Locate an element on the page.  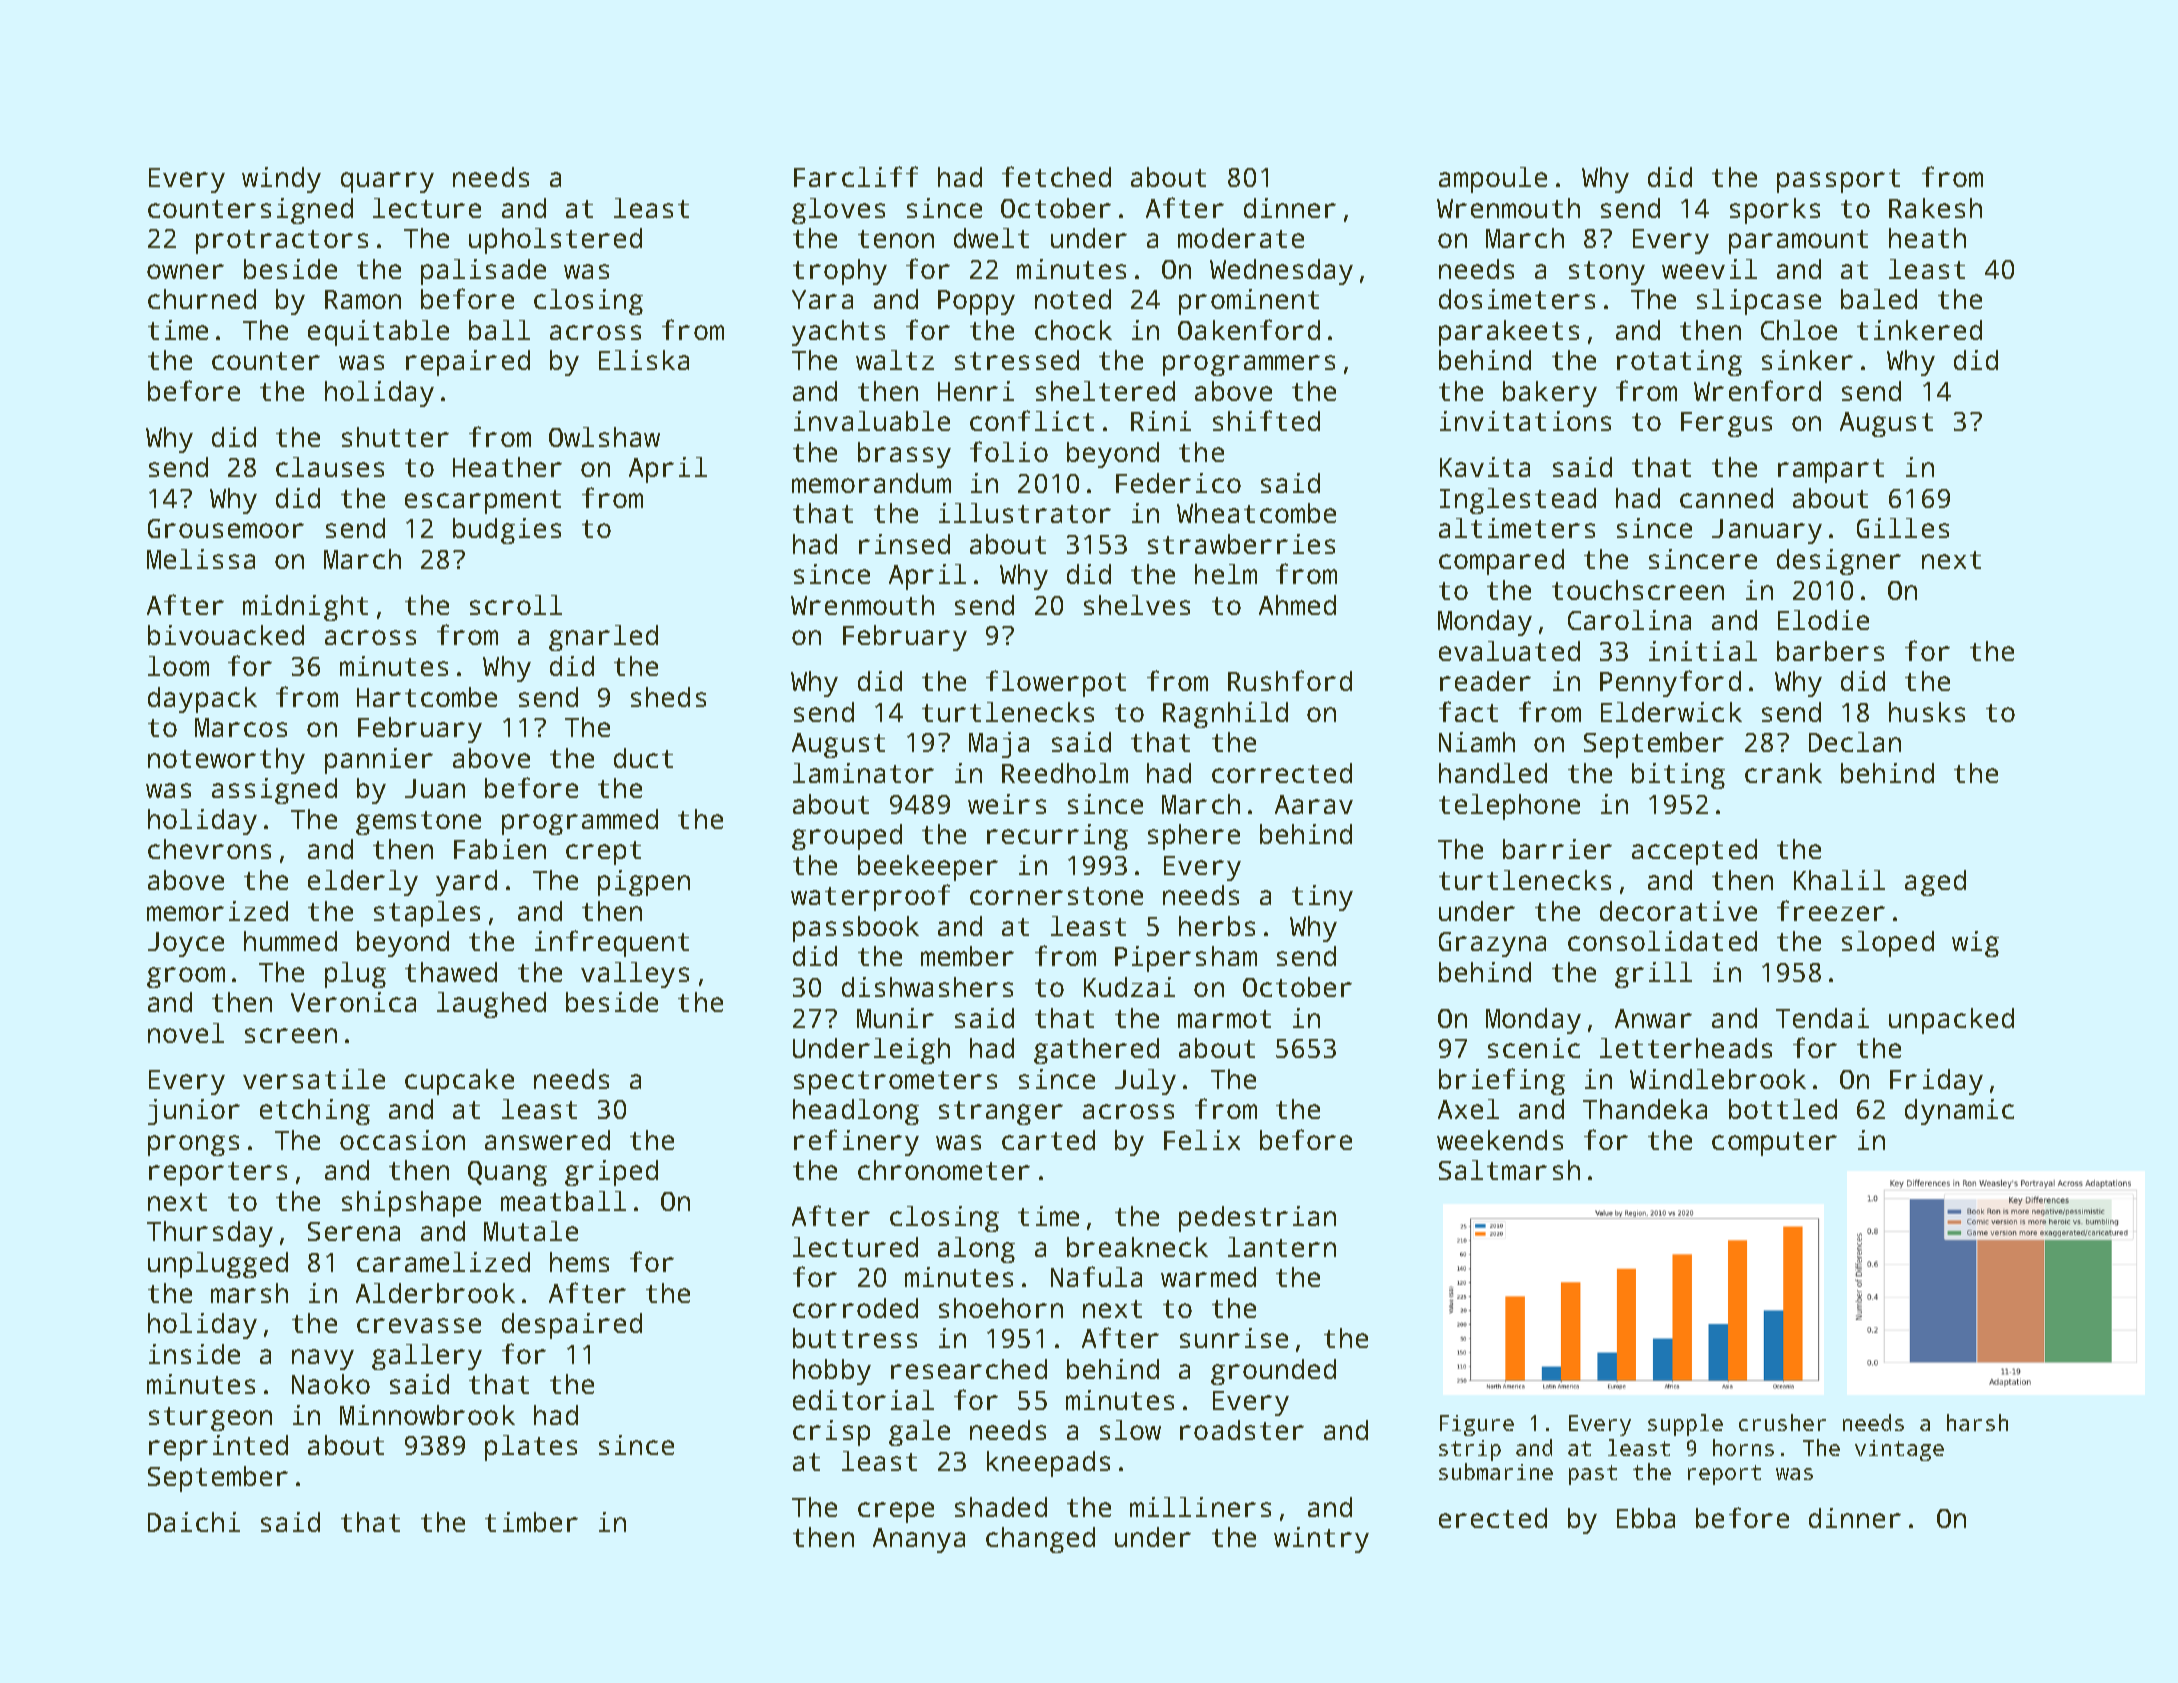
corroded is located at coordinates (855, 1308).
